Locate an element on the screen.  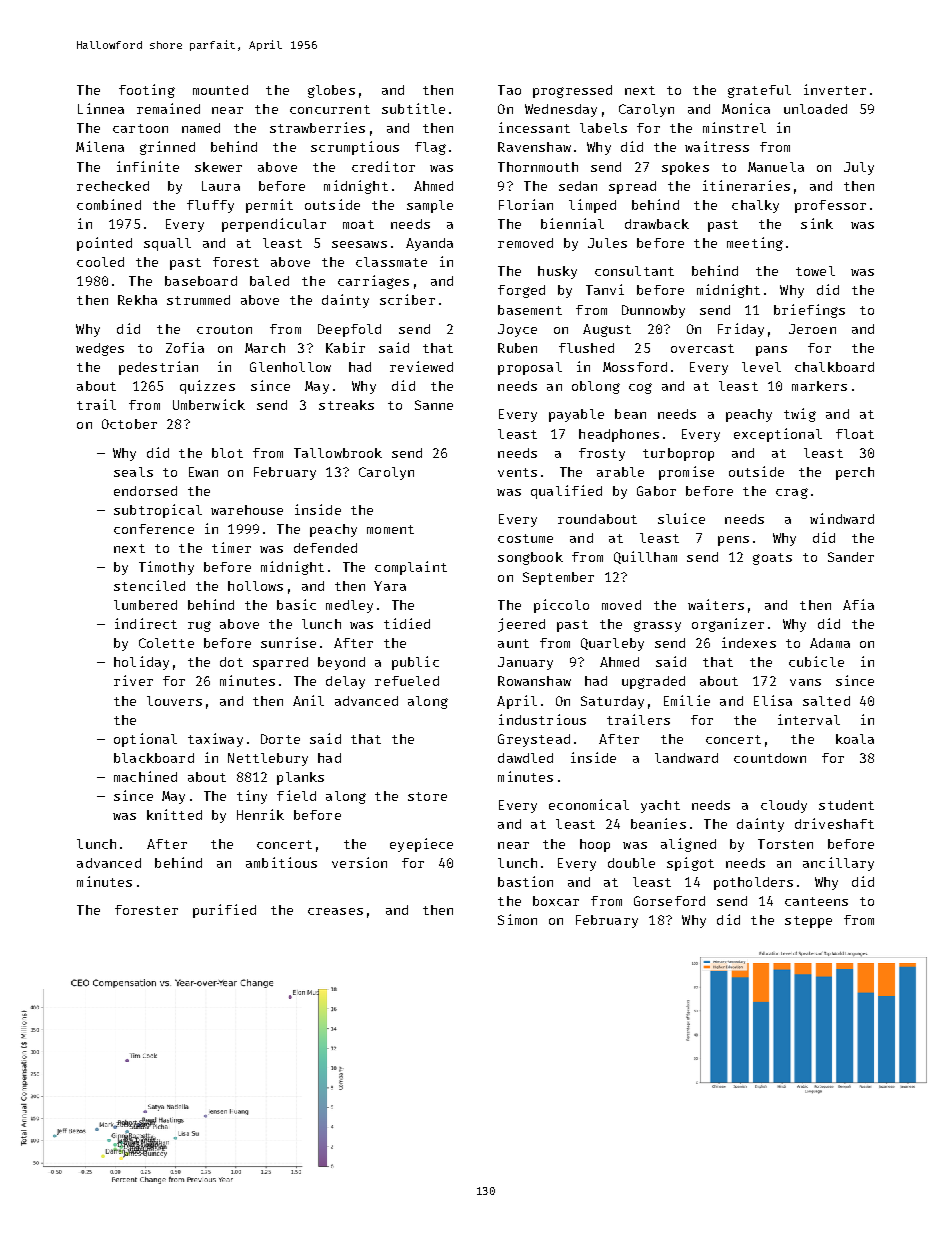
twig is located at coordinates (800, 415).
